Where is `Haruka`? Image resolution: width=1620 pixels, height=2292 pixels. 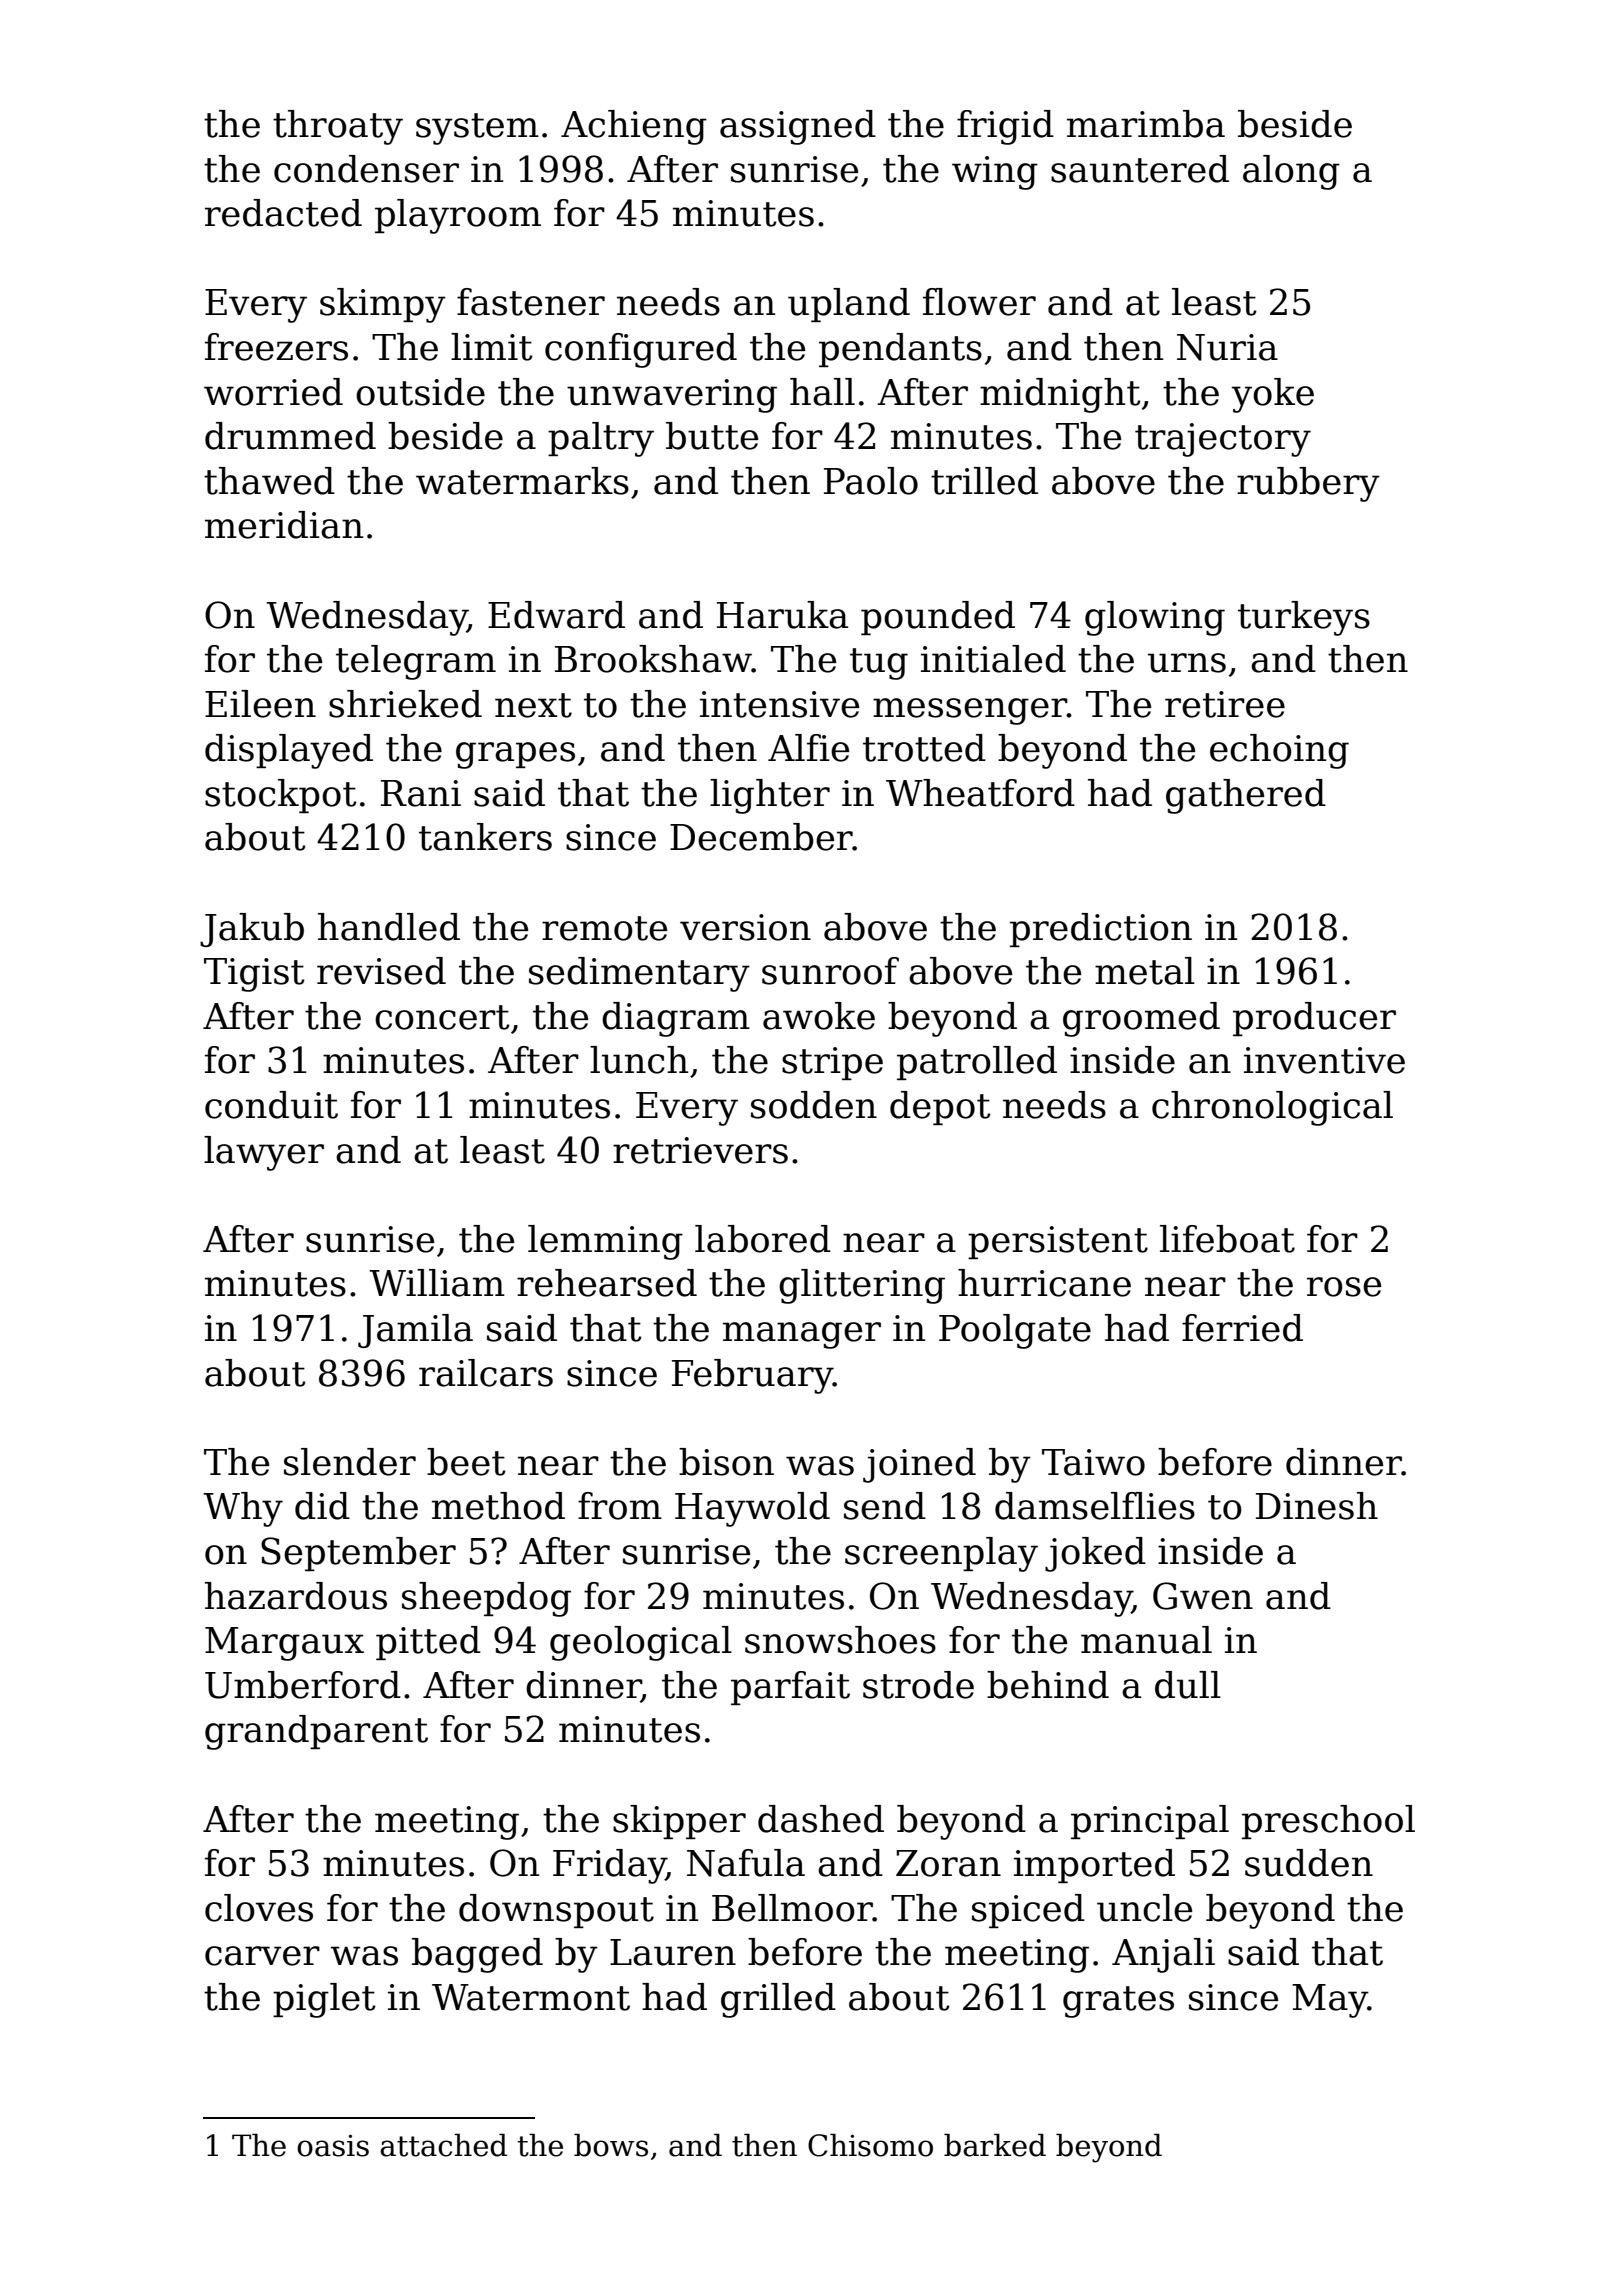
Haruka is located at coordinates (782, 615).
